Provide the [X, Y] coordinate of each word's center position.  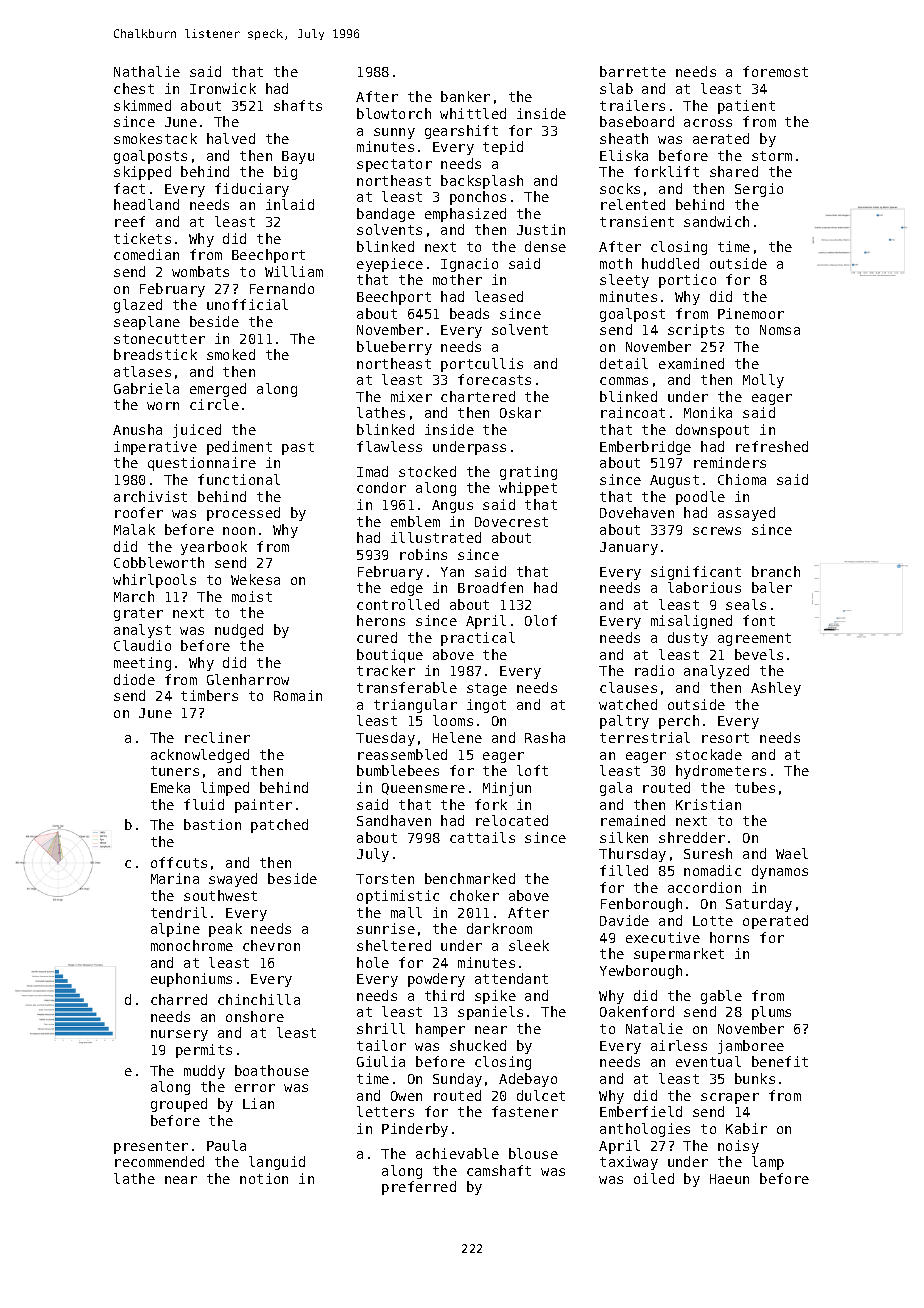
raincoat [633, 412]
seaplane [147, 323]
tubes [755, 787]
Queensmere [423, 789]
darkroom [499, 928]
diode [134, 679]
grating [528, 473]
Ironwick [223, 88]
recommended [159, 1161]
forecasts [494, 379]
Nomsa [780, 330]
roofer [139, 512]
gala [616, 789]
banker [465, 96]
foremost [775, 71]
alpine [175, 930]
